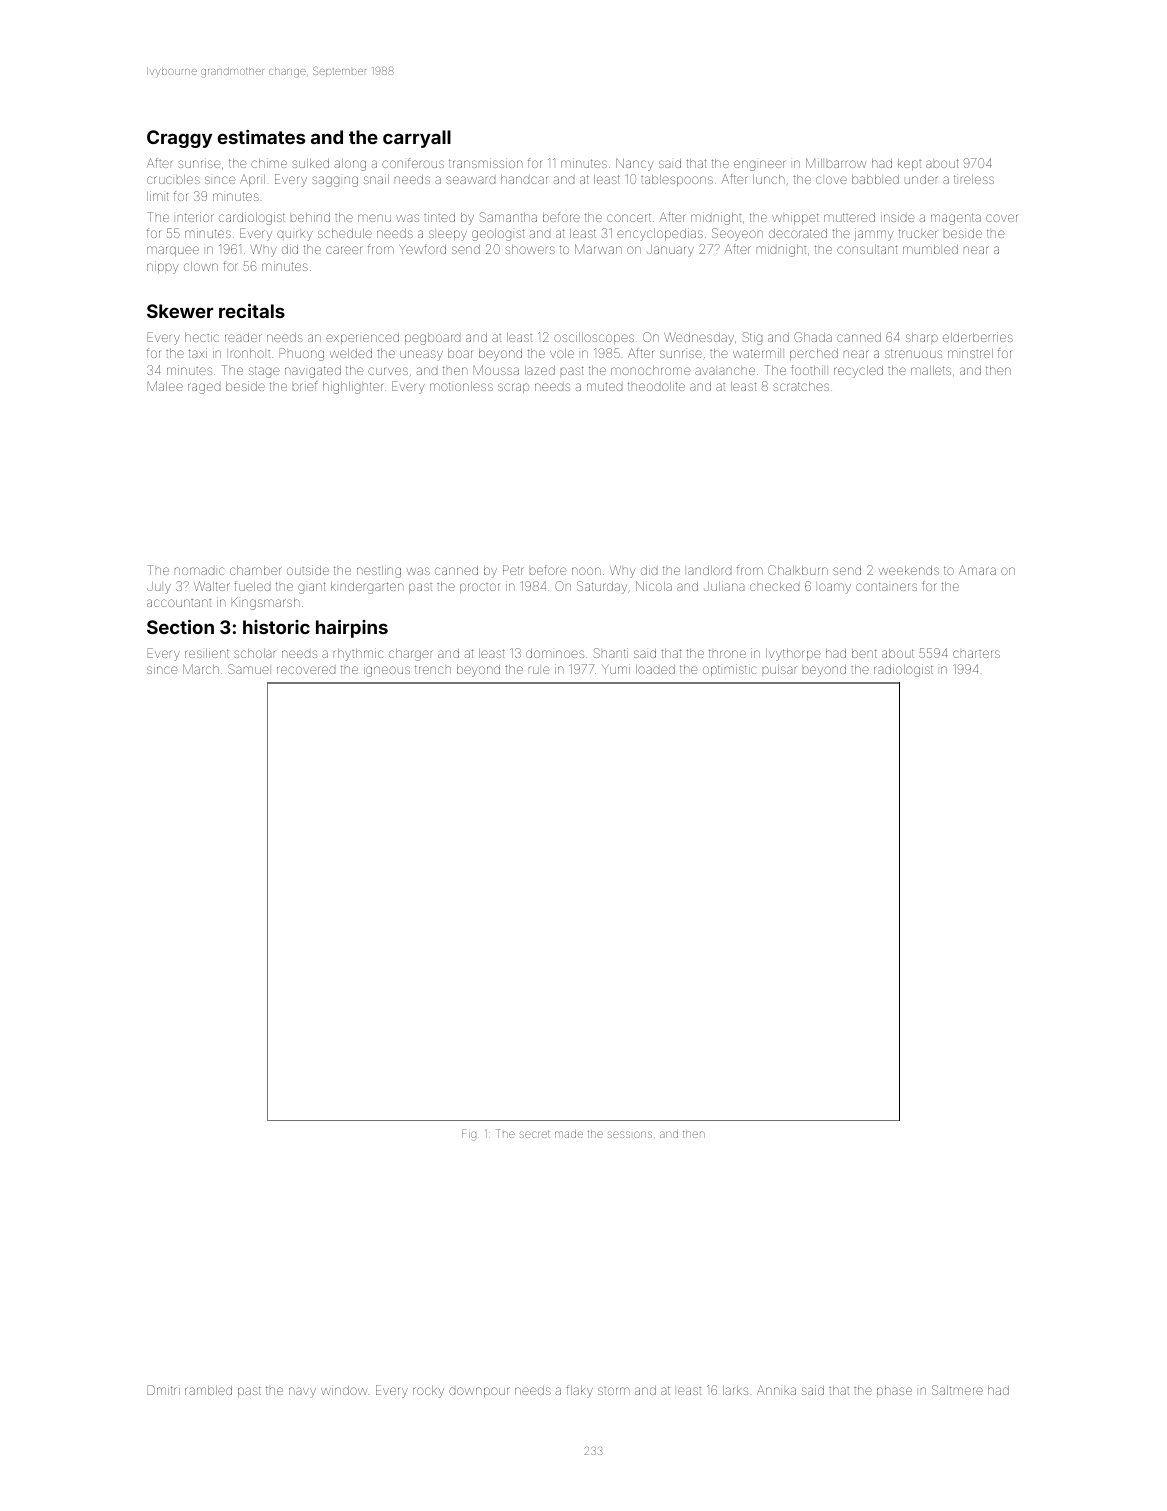  Describe the element at coordinates (957, 1390) in the image. I see `Saltmere` at that location.
